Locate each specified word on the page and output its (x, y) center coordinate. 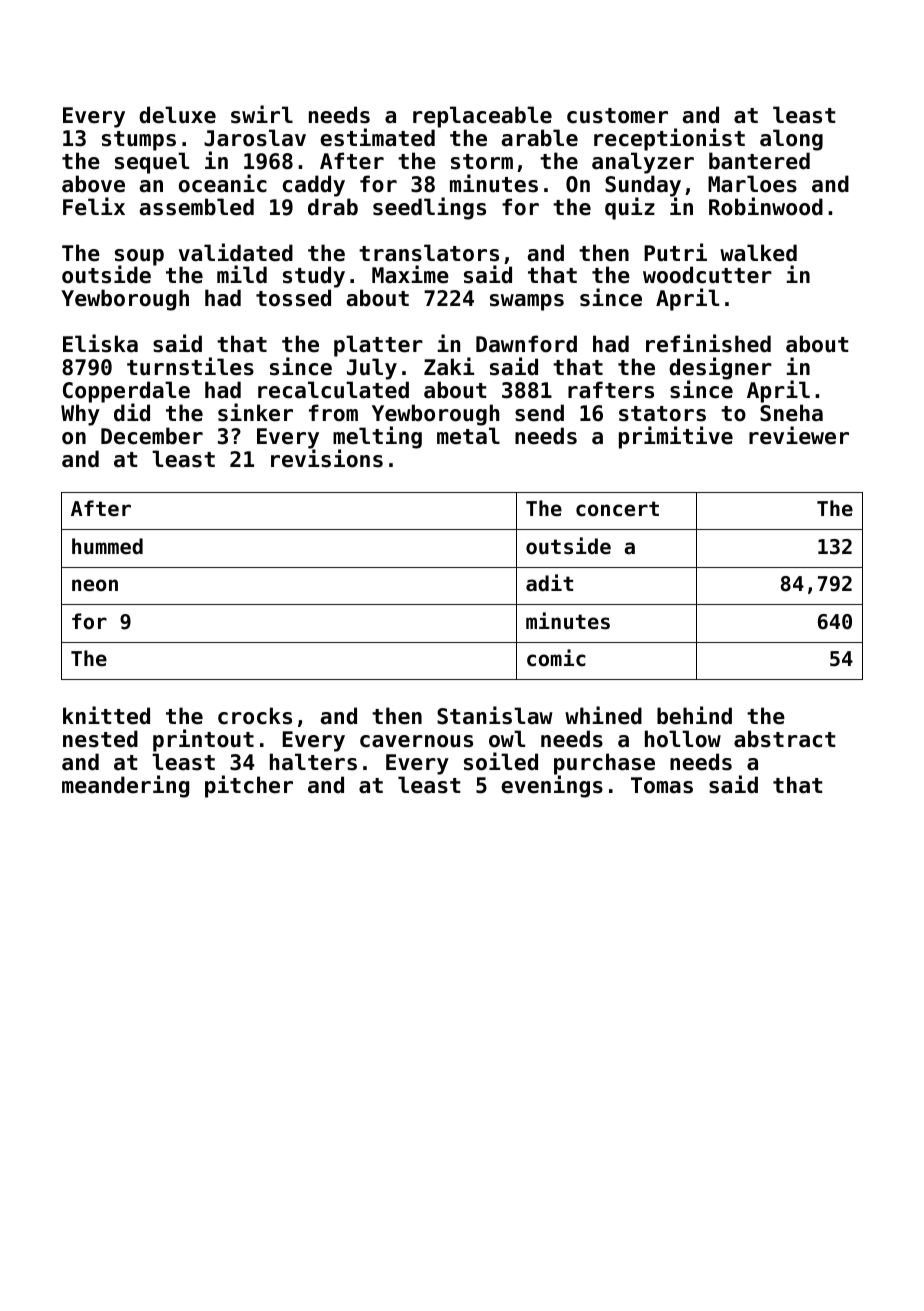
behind (694, 715)
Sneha (791, 413)
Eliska (100, 343)
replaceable (482, 117)
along (791, 140)
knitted (106, 715)
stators (662, 414)
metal (468, 436)
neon (95, 585)
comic (556, 658)
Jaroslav (255, 138)
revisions (327, 459)
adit (549, 583)
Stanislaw (495, 715)
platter (378, 346)
